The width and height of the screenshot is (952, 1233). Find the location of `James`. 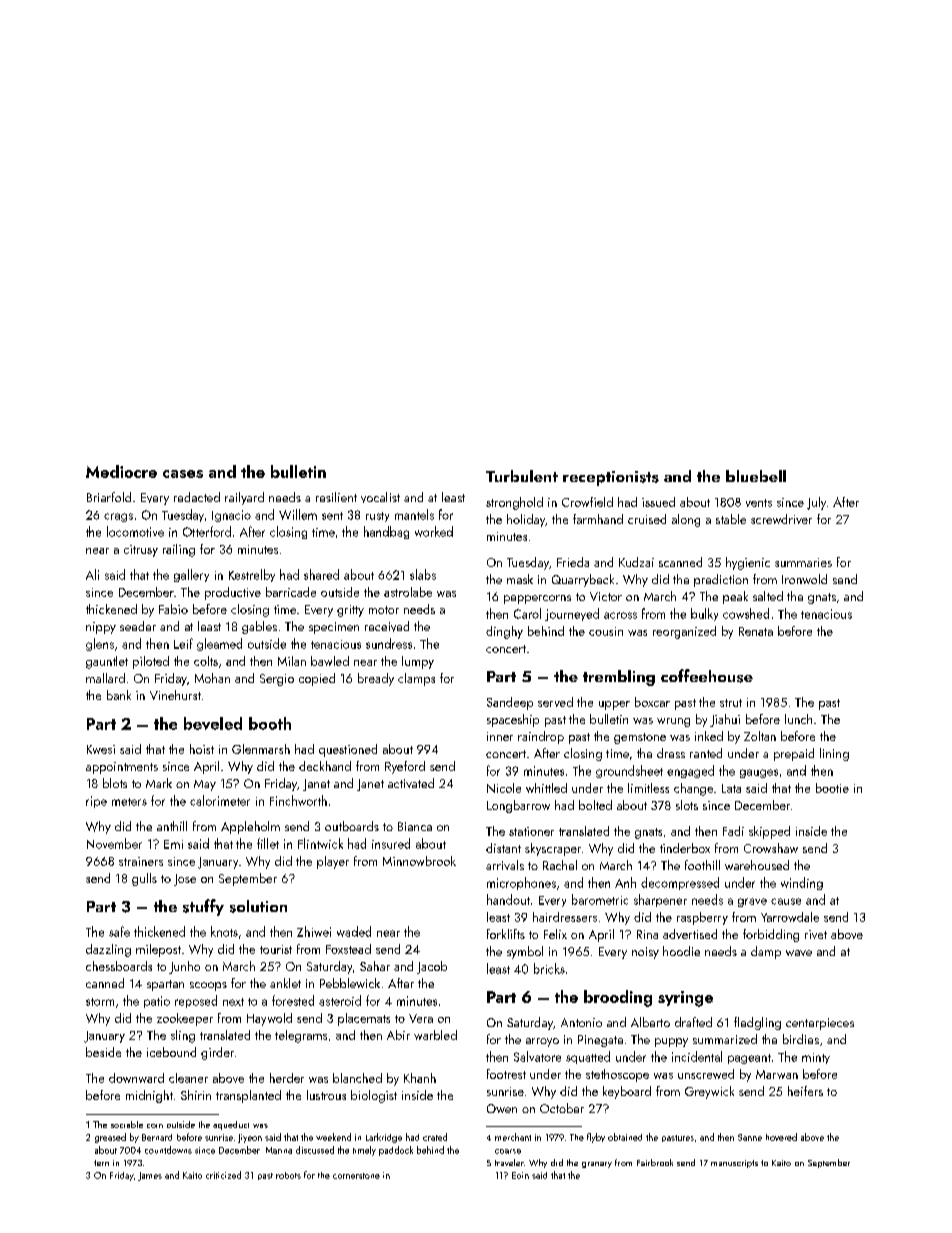

James is located at coordinates (150, 1176).
